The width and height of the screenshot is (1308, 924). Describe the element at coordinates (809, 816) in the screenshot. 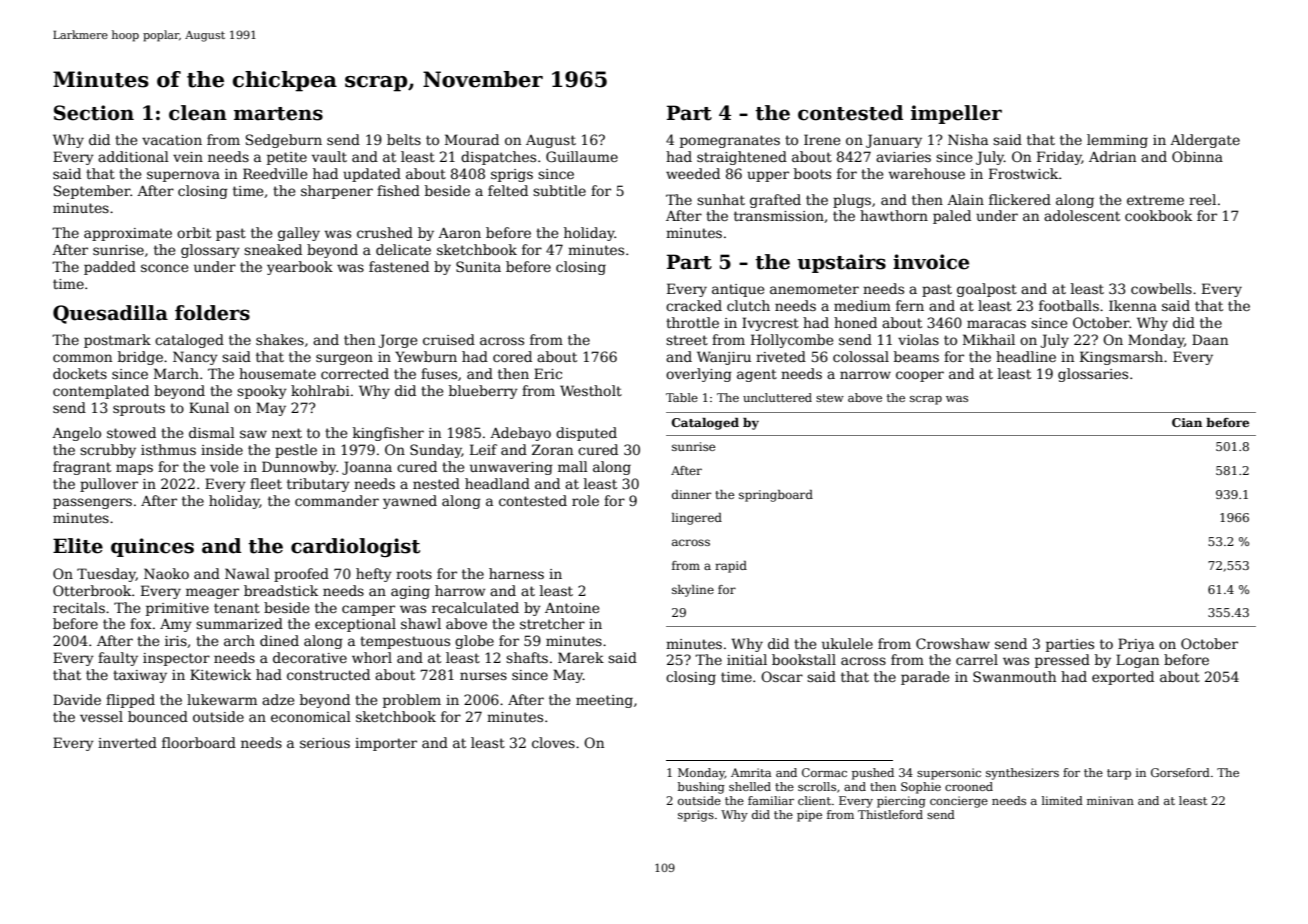

I see `pipe` at that location.
